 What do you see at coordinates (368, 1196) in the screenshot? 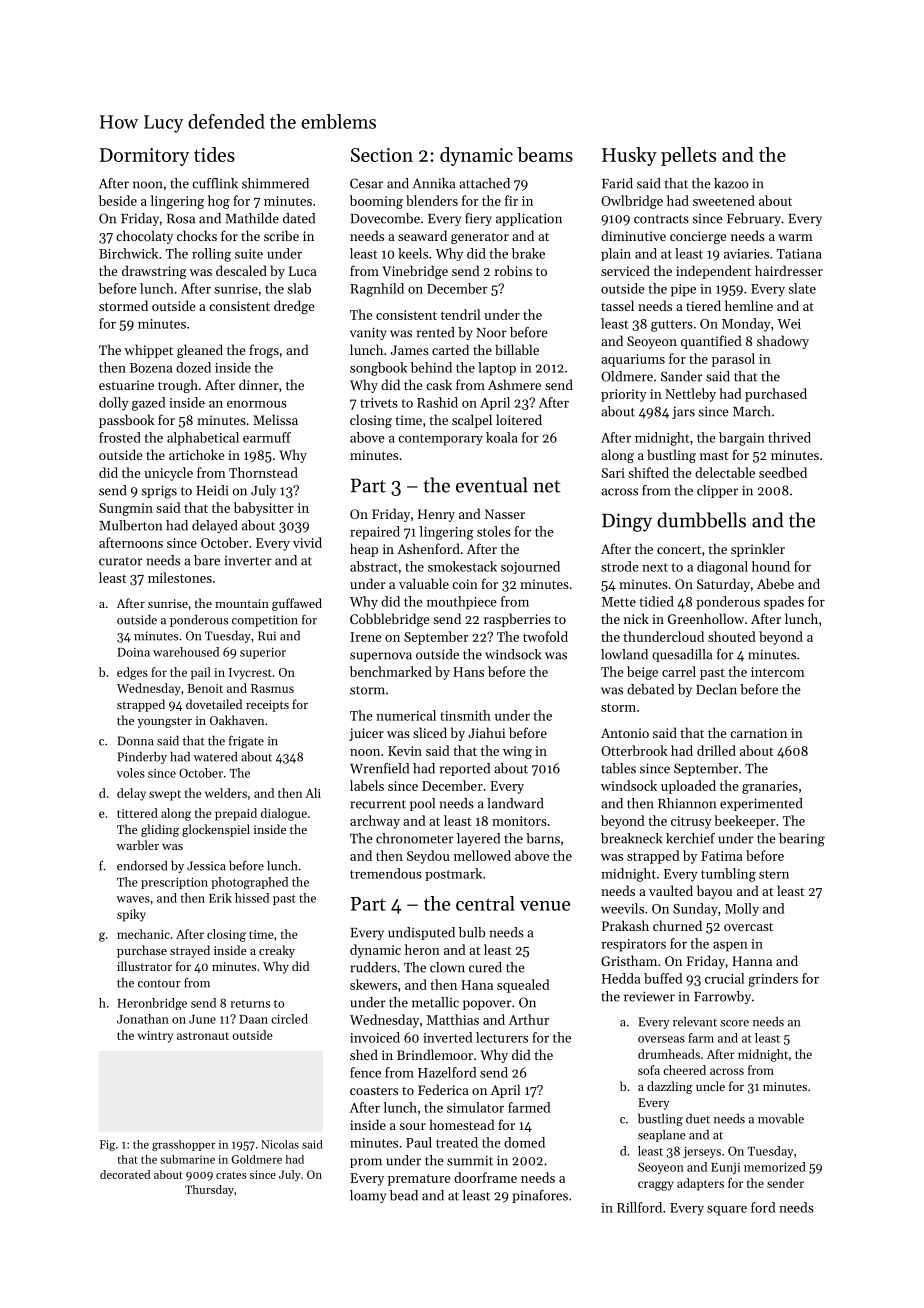
I see `loamy` at bounding box center [368, 1196].
